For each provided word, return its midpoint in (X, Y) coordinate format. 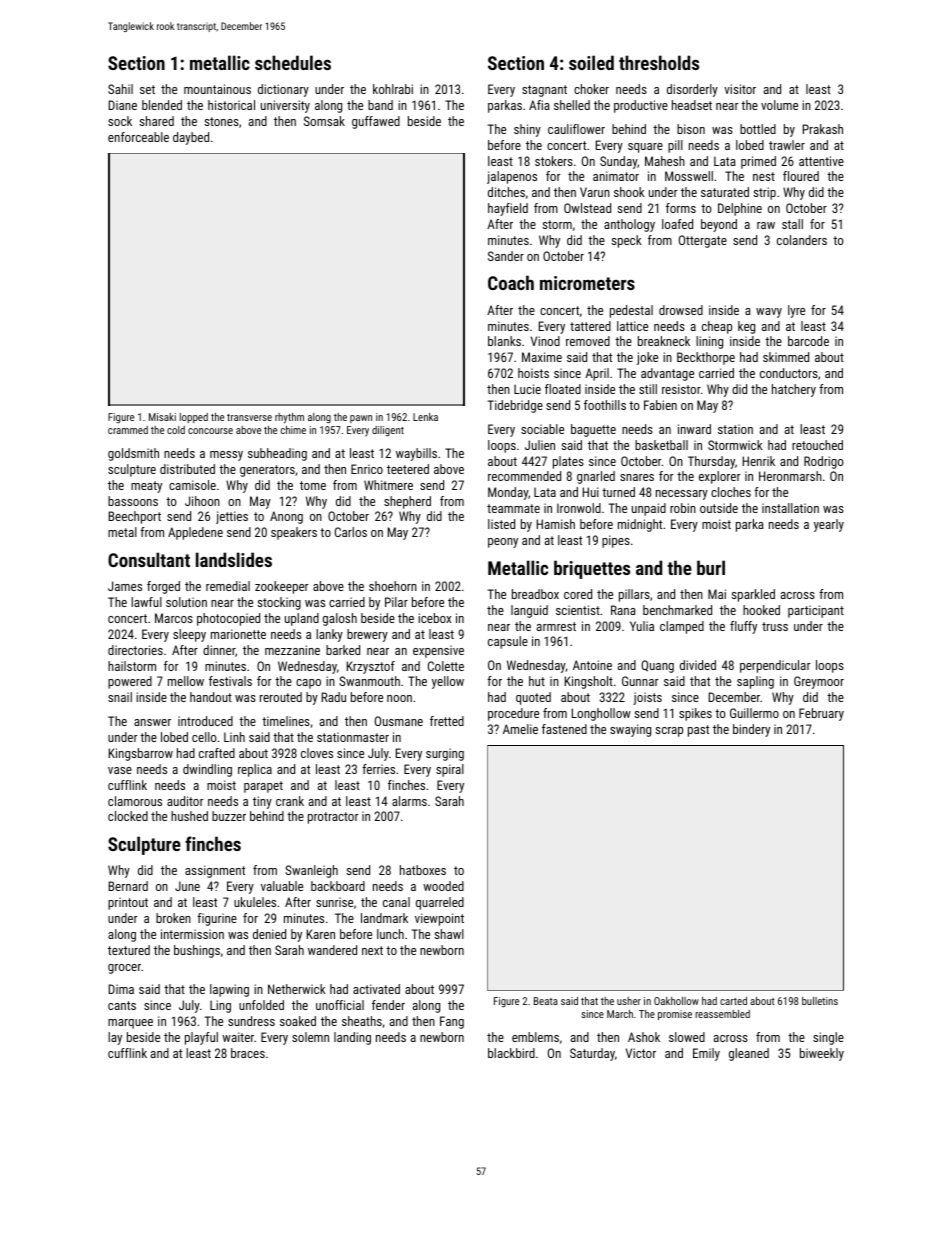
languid (529, 611)
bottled (758, 129)
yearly (829, 525)
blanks (504, 341)
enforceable (138, 137)
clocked (128, 816)
